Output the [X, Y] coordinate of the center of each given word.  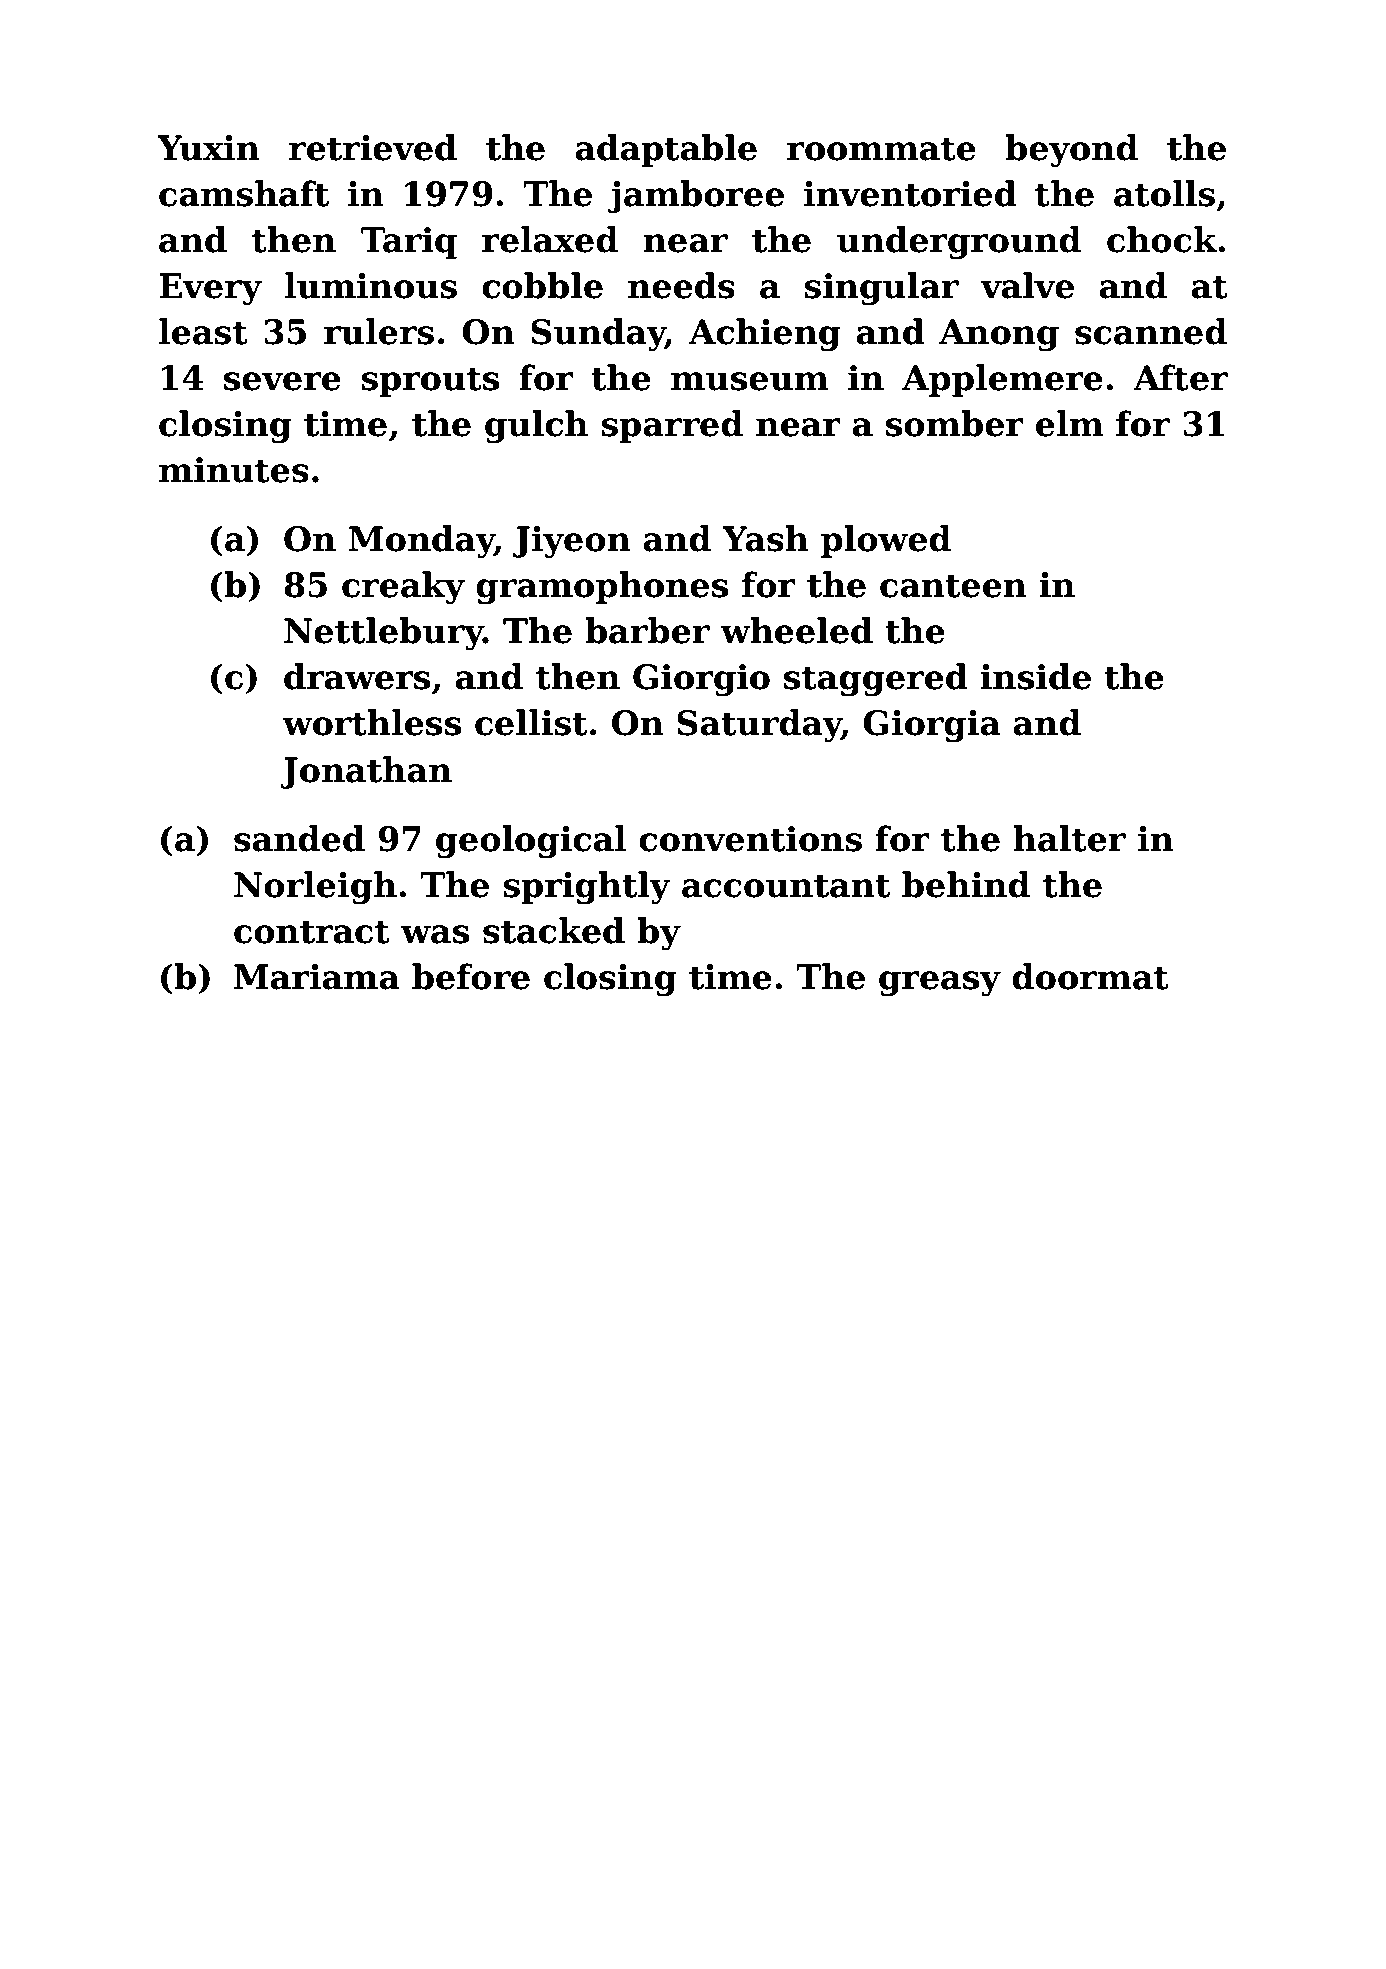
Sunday [598, 335]
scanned [1151, 331]
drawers [357, 676]
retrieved [373, 147]
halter [1069, 838]
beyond [1071, 151]
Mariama [317, 977]
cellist [531, 722]
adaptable [666, 150]
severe [282, 381]
